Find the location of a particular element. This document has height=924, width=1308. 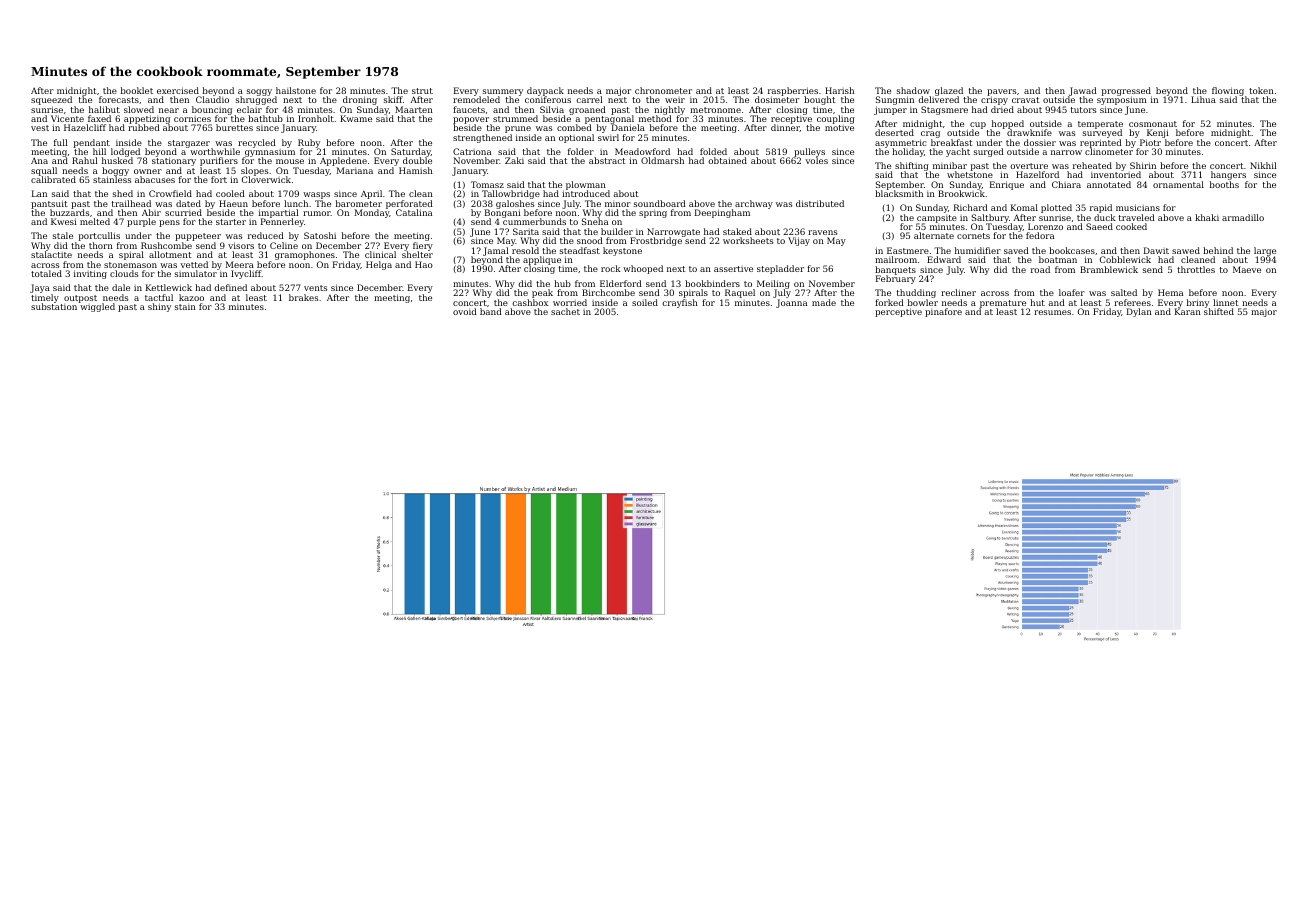

Satoshi is located at coordinates (320, 235).
